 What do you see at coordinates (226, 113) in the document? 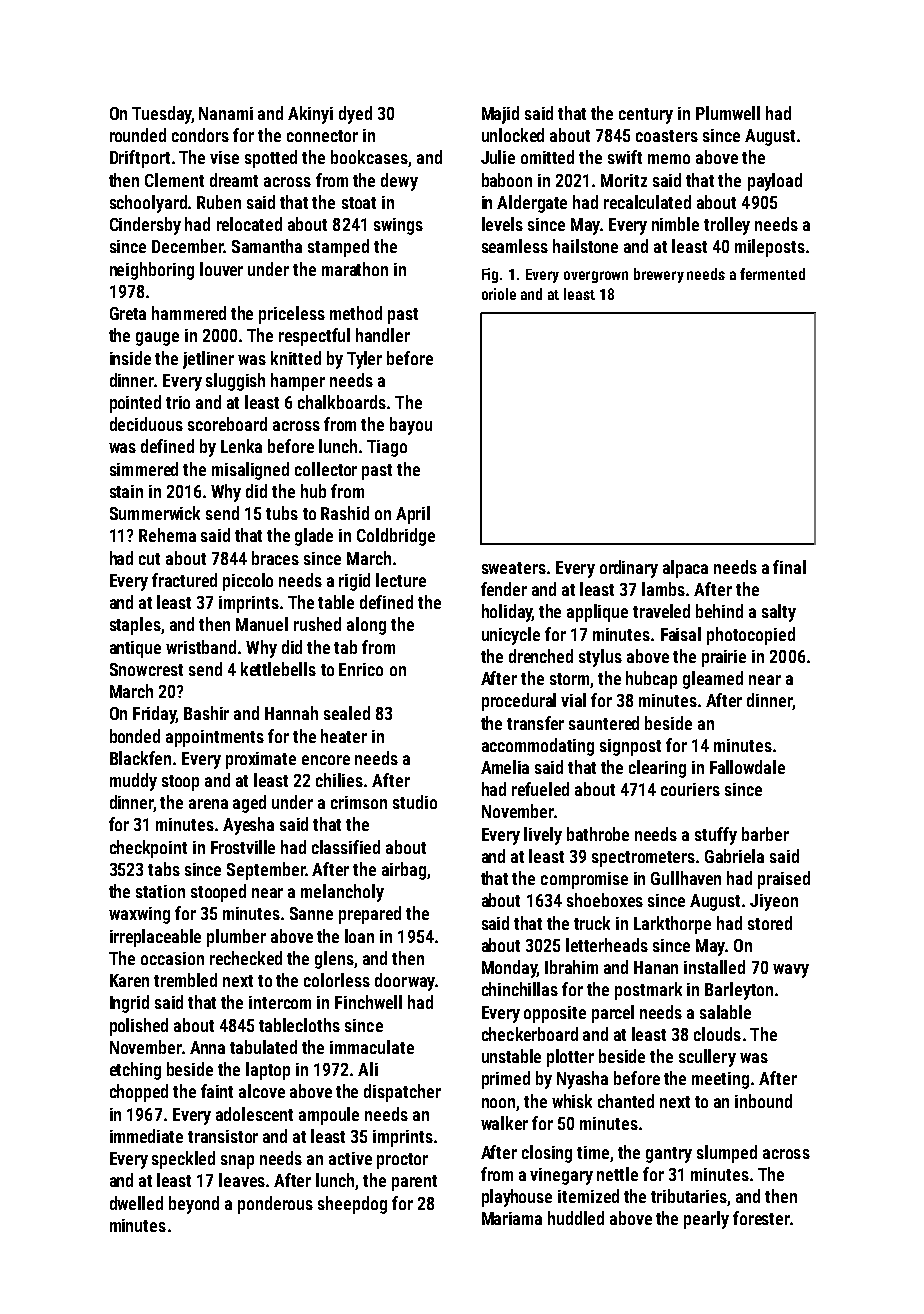
I see `Nanami` at bounding box center [226, 113].
